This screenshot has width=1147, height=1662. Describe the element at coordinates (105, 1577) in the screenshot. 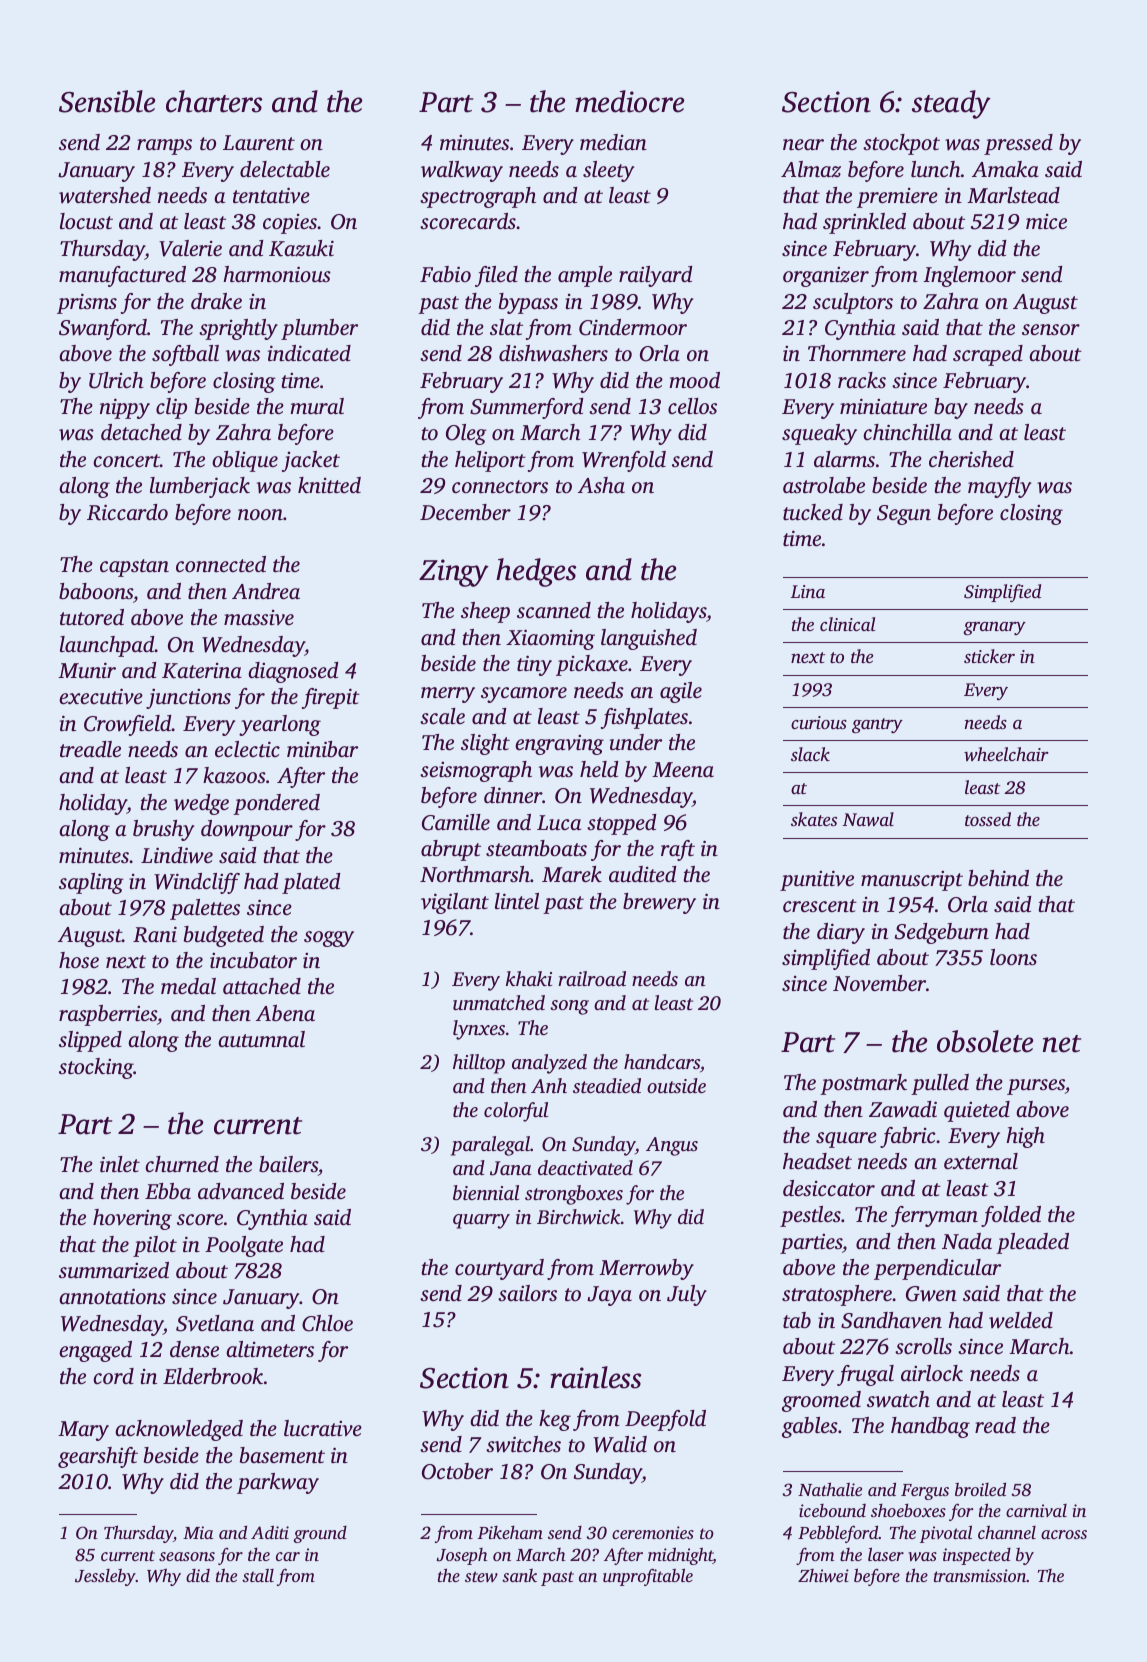

I see `Jessleby` at that location.
